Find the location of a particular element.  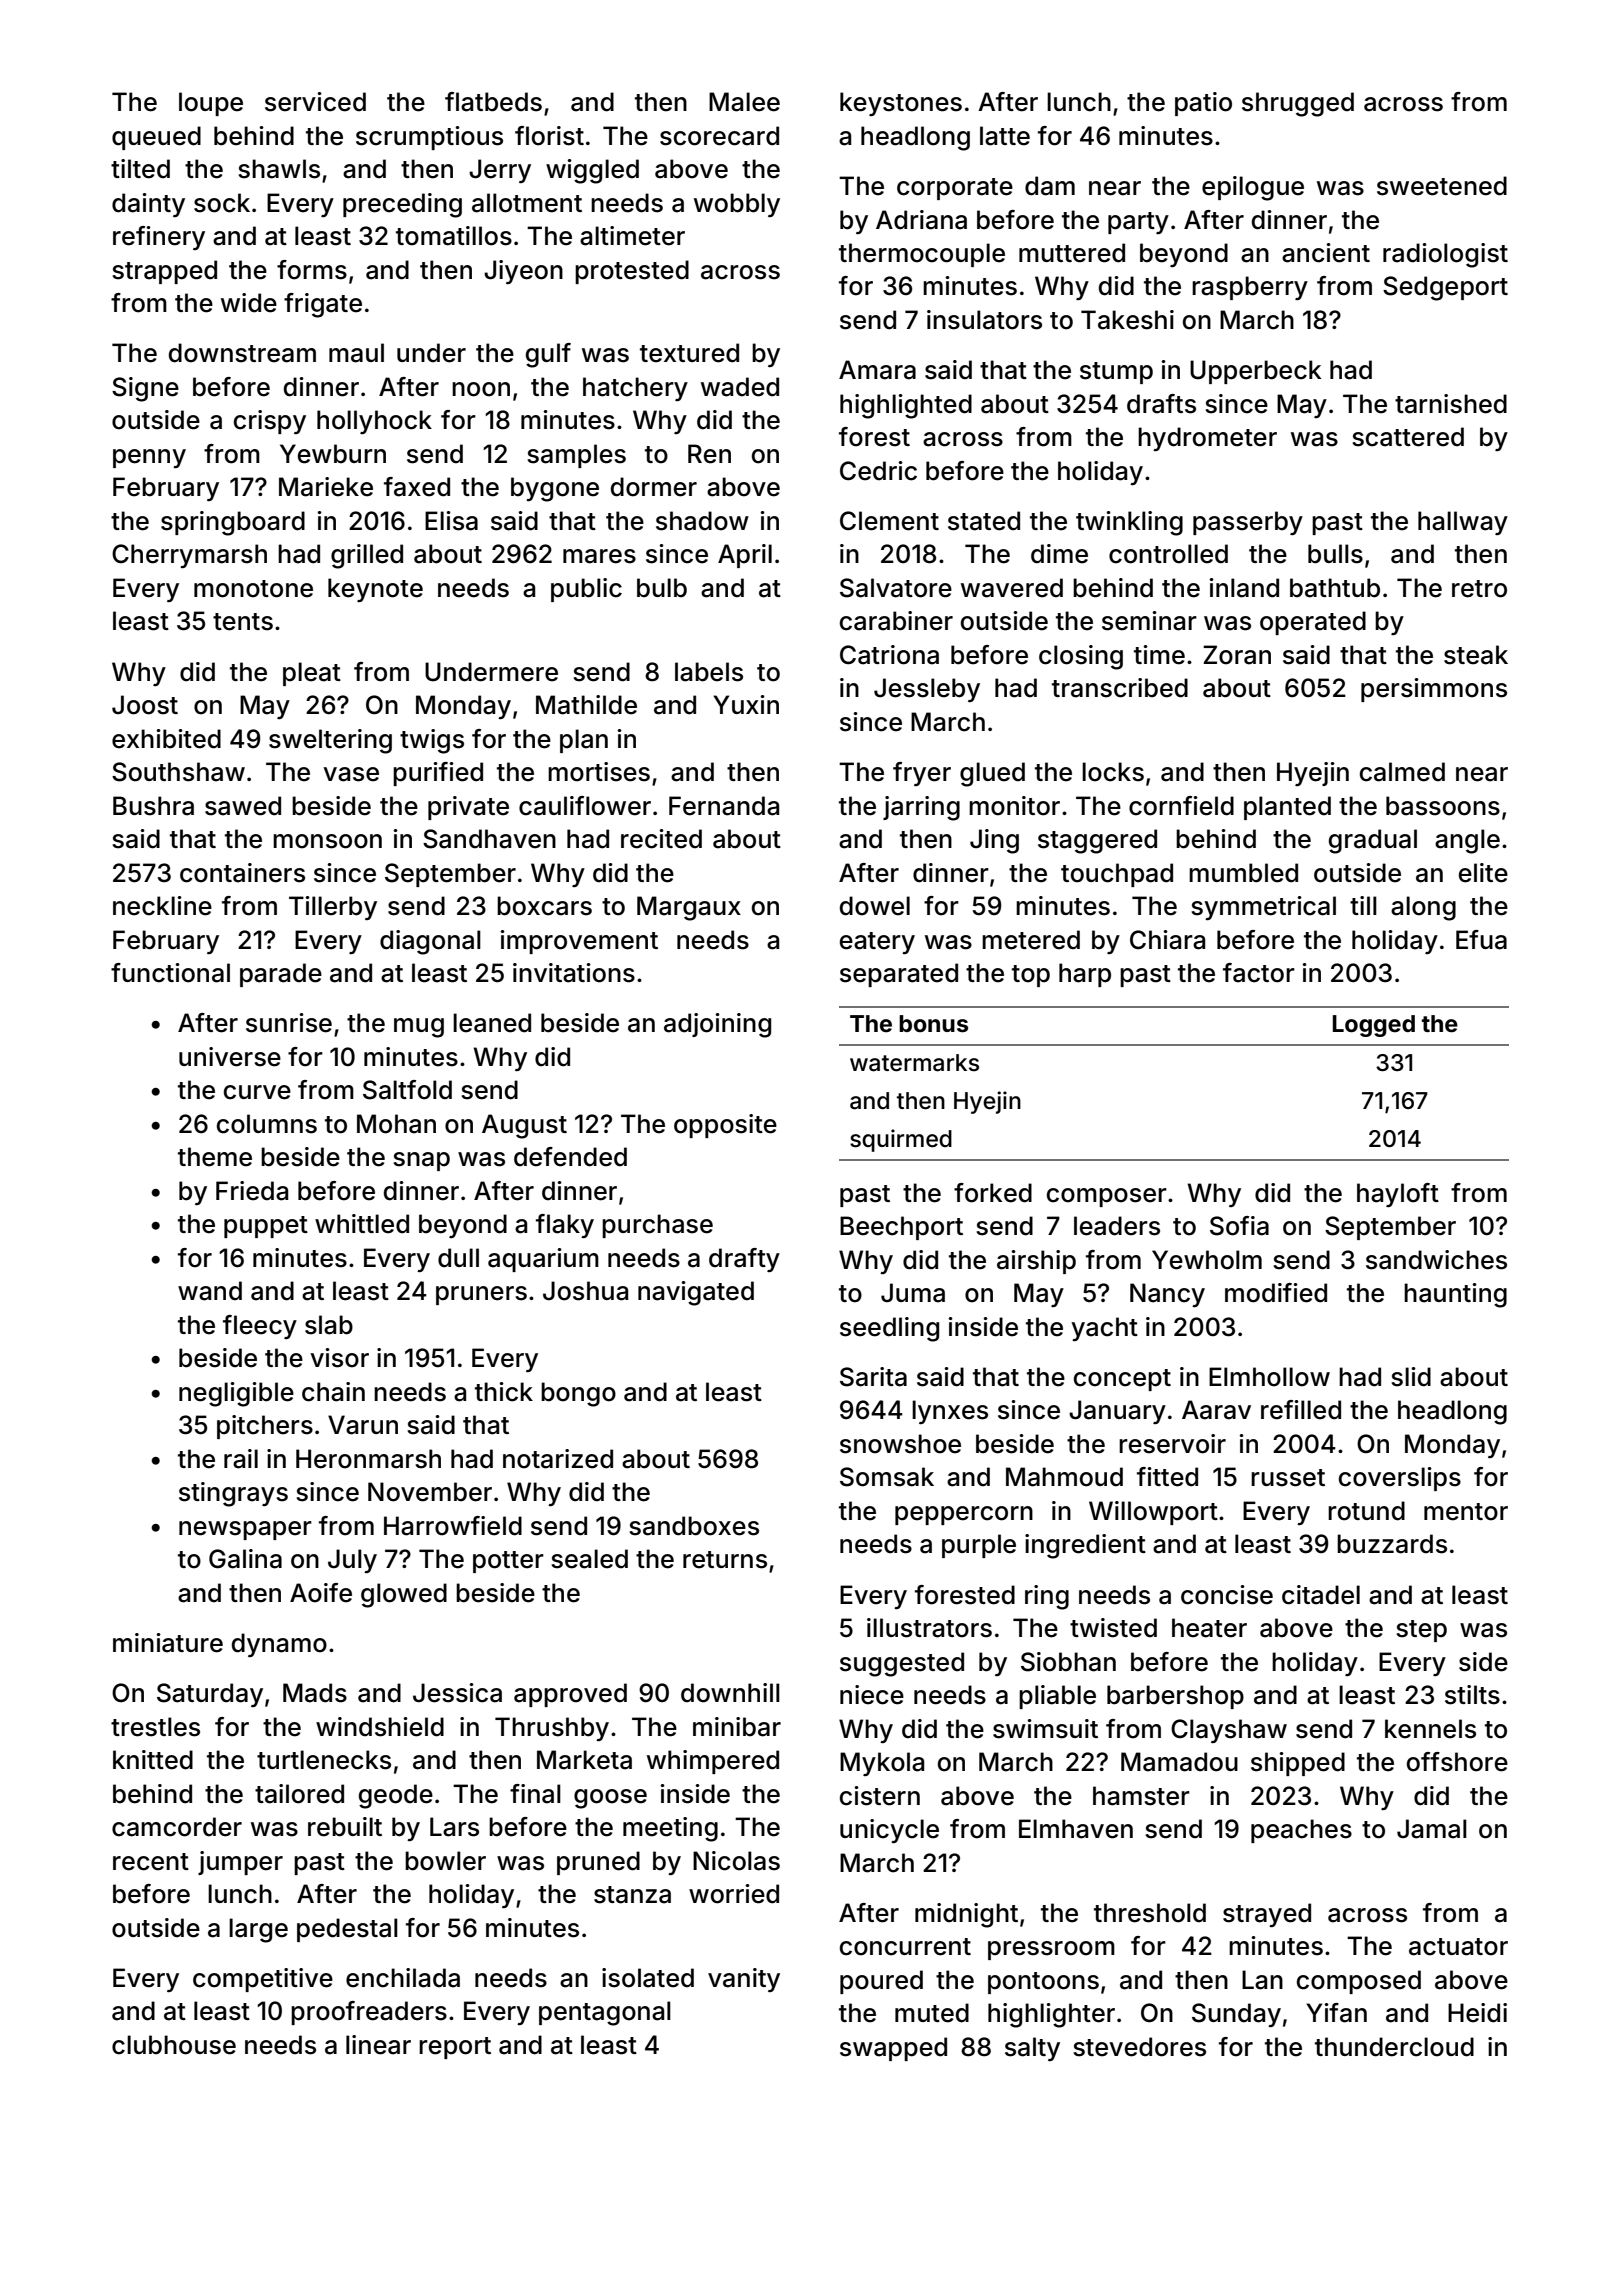

swapped is located at coordinates (893, 2049).
